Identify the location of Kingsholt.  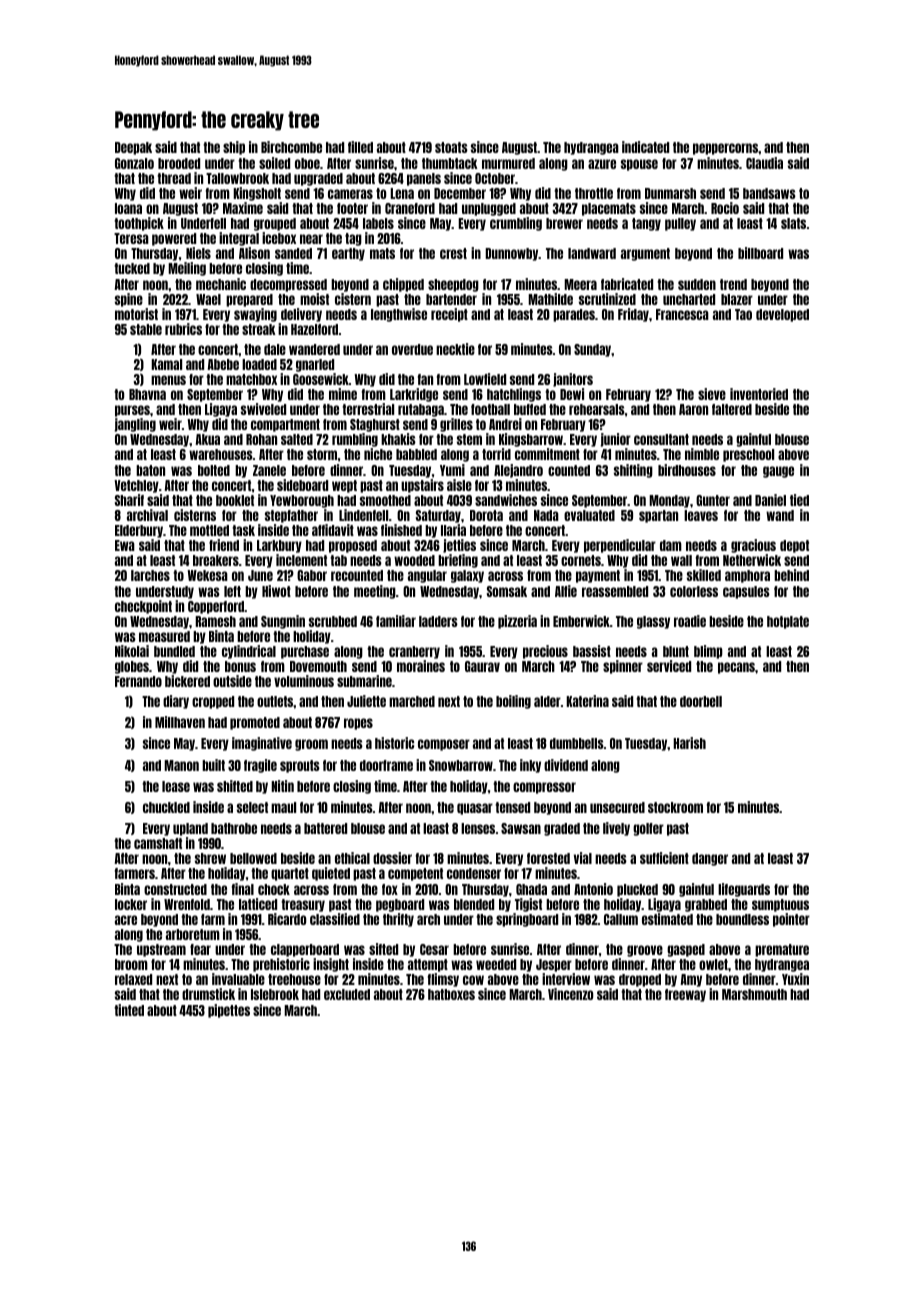
(257, 194).
